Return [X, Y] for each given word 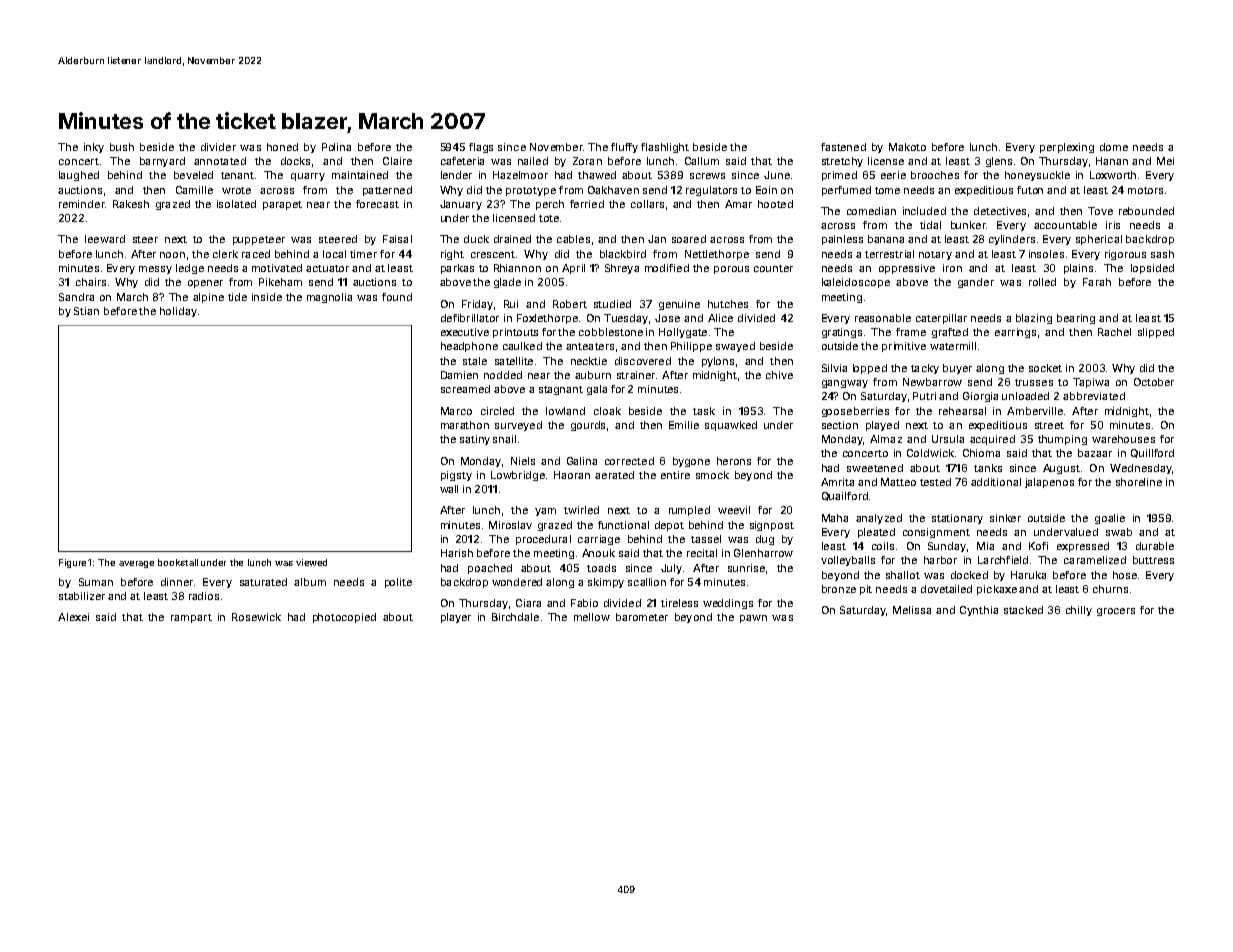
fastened [843, 147]
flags [481, 148]
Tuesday [626, 319]
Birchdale [515, 617]
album [310, 582]
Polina [336, 147]
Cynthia [979, 611]
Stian [86, 311]
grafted [950, 333]
